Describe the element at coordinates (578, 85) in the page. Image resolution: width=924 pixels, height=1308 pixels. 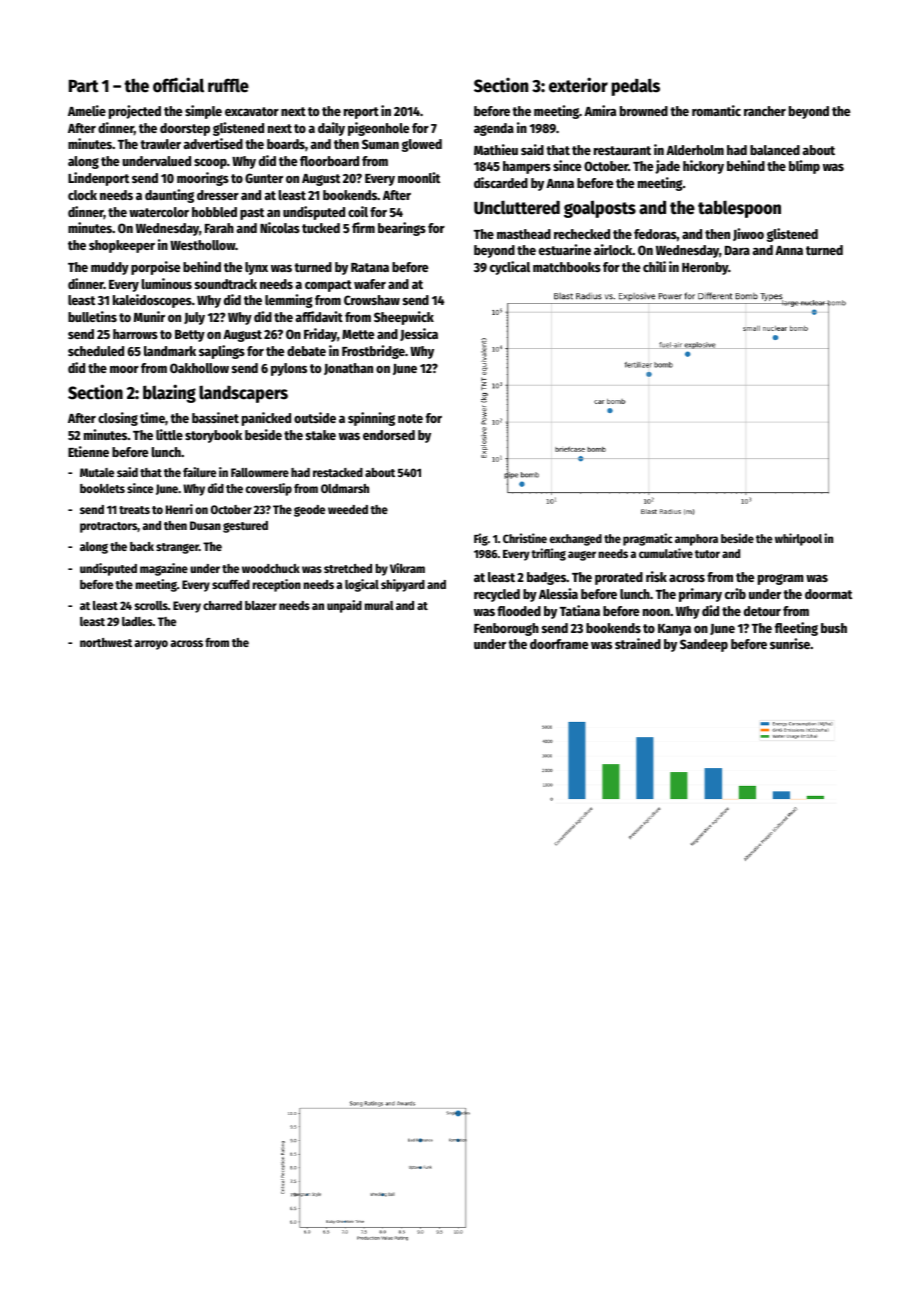
I see `exterior` at that location.
